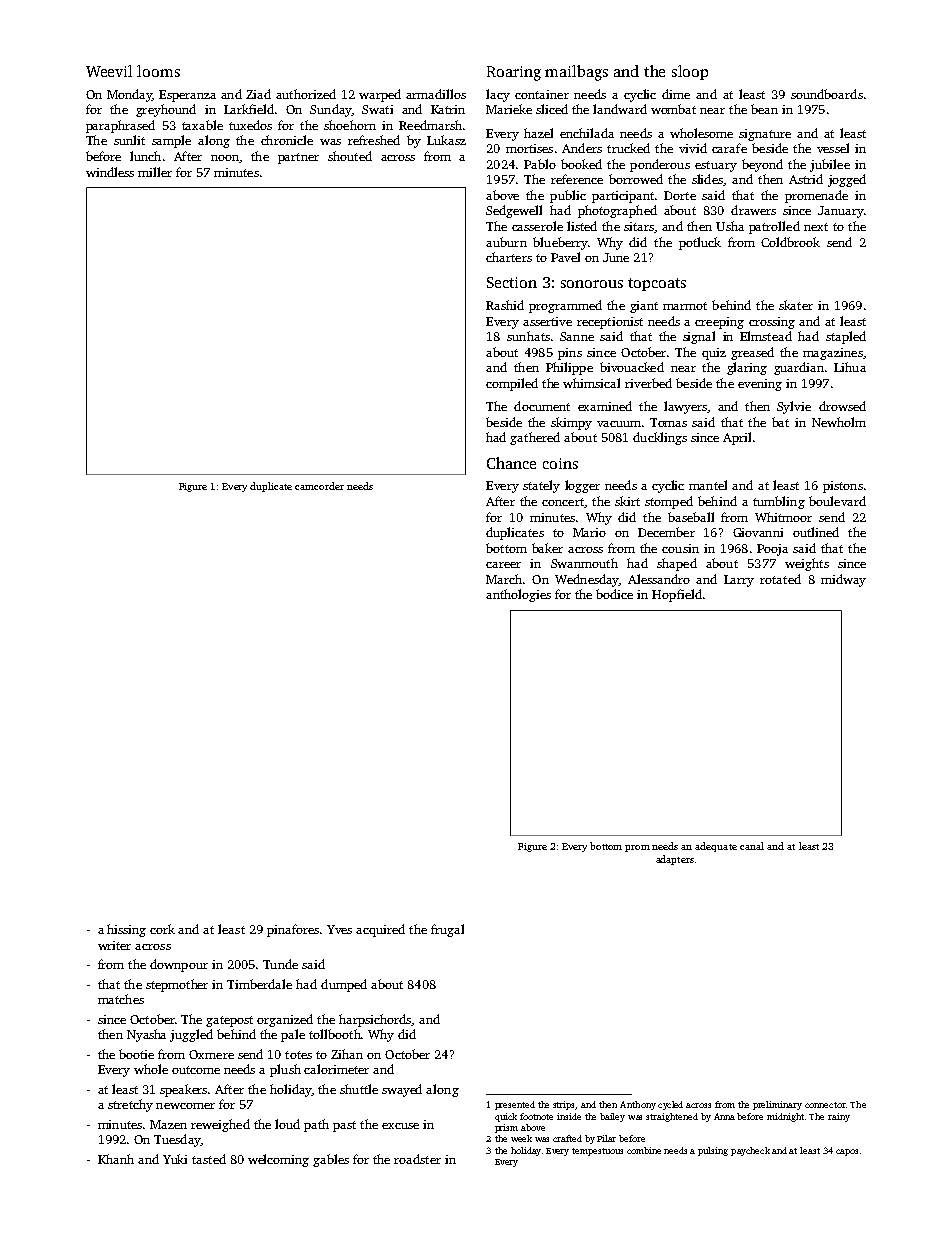 This screenshot has height=1233, width=952. What do you see at coordinates (447, 930) in the screenshot?
I see `frugal` at bounding box center [447, 930].
